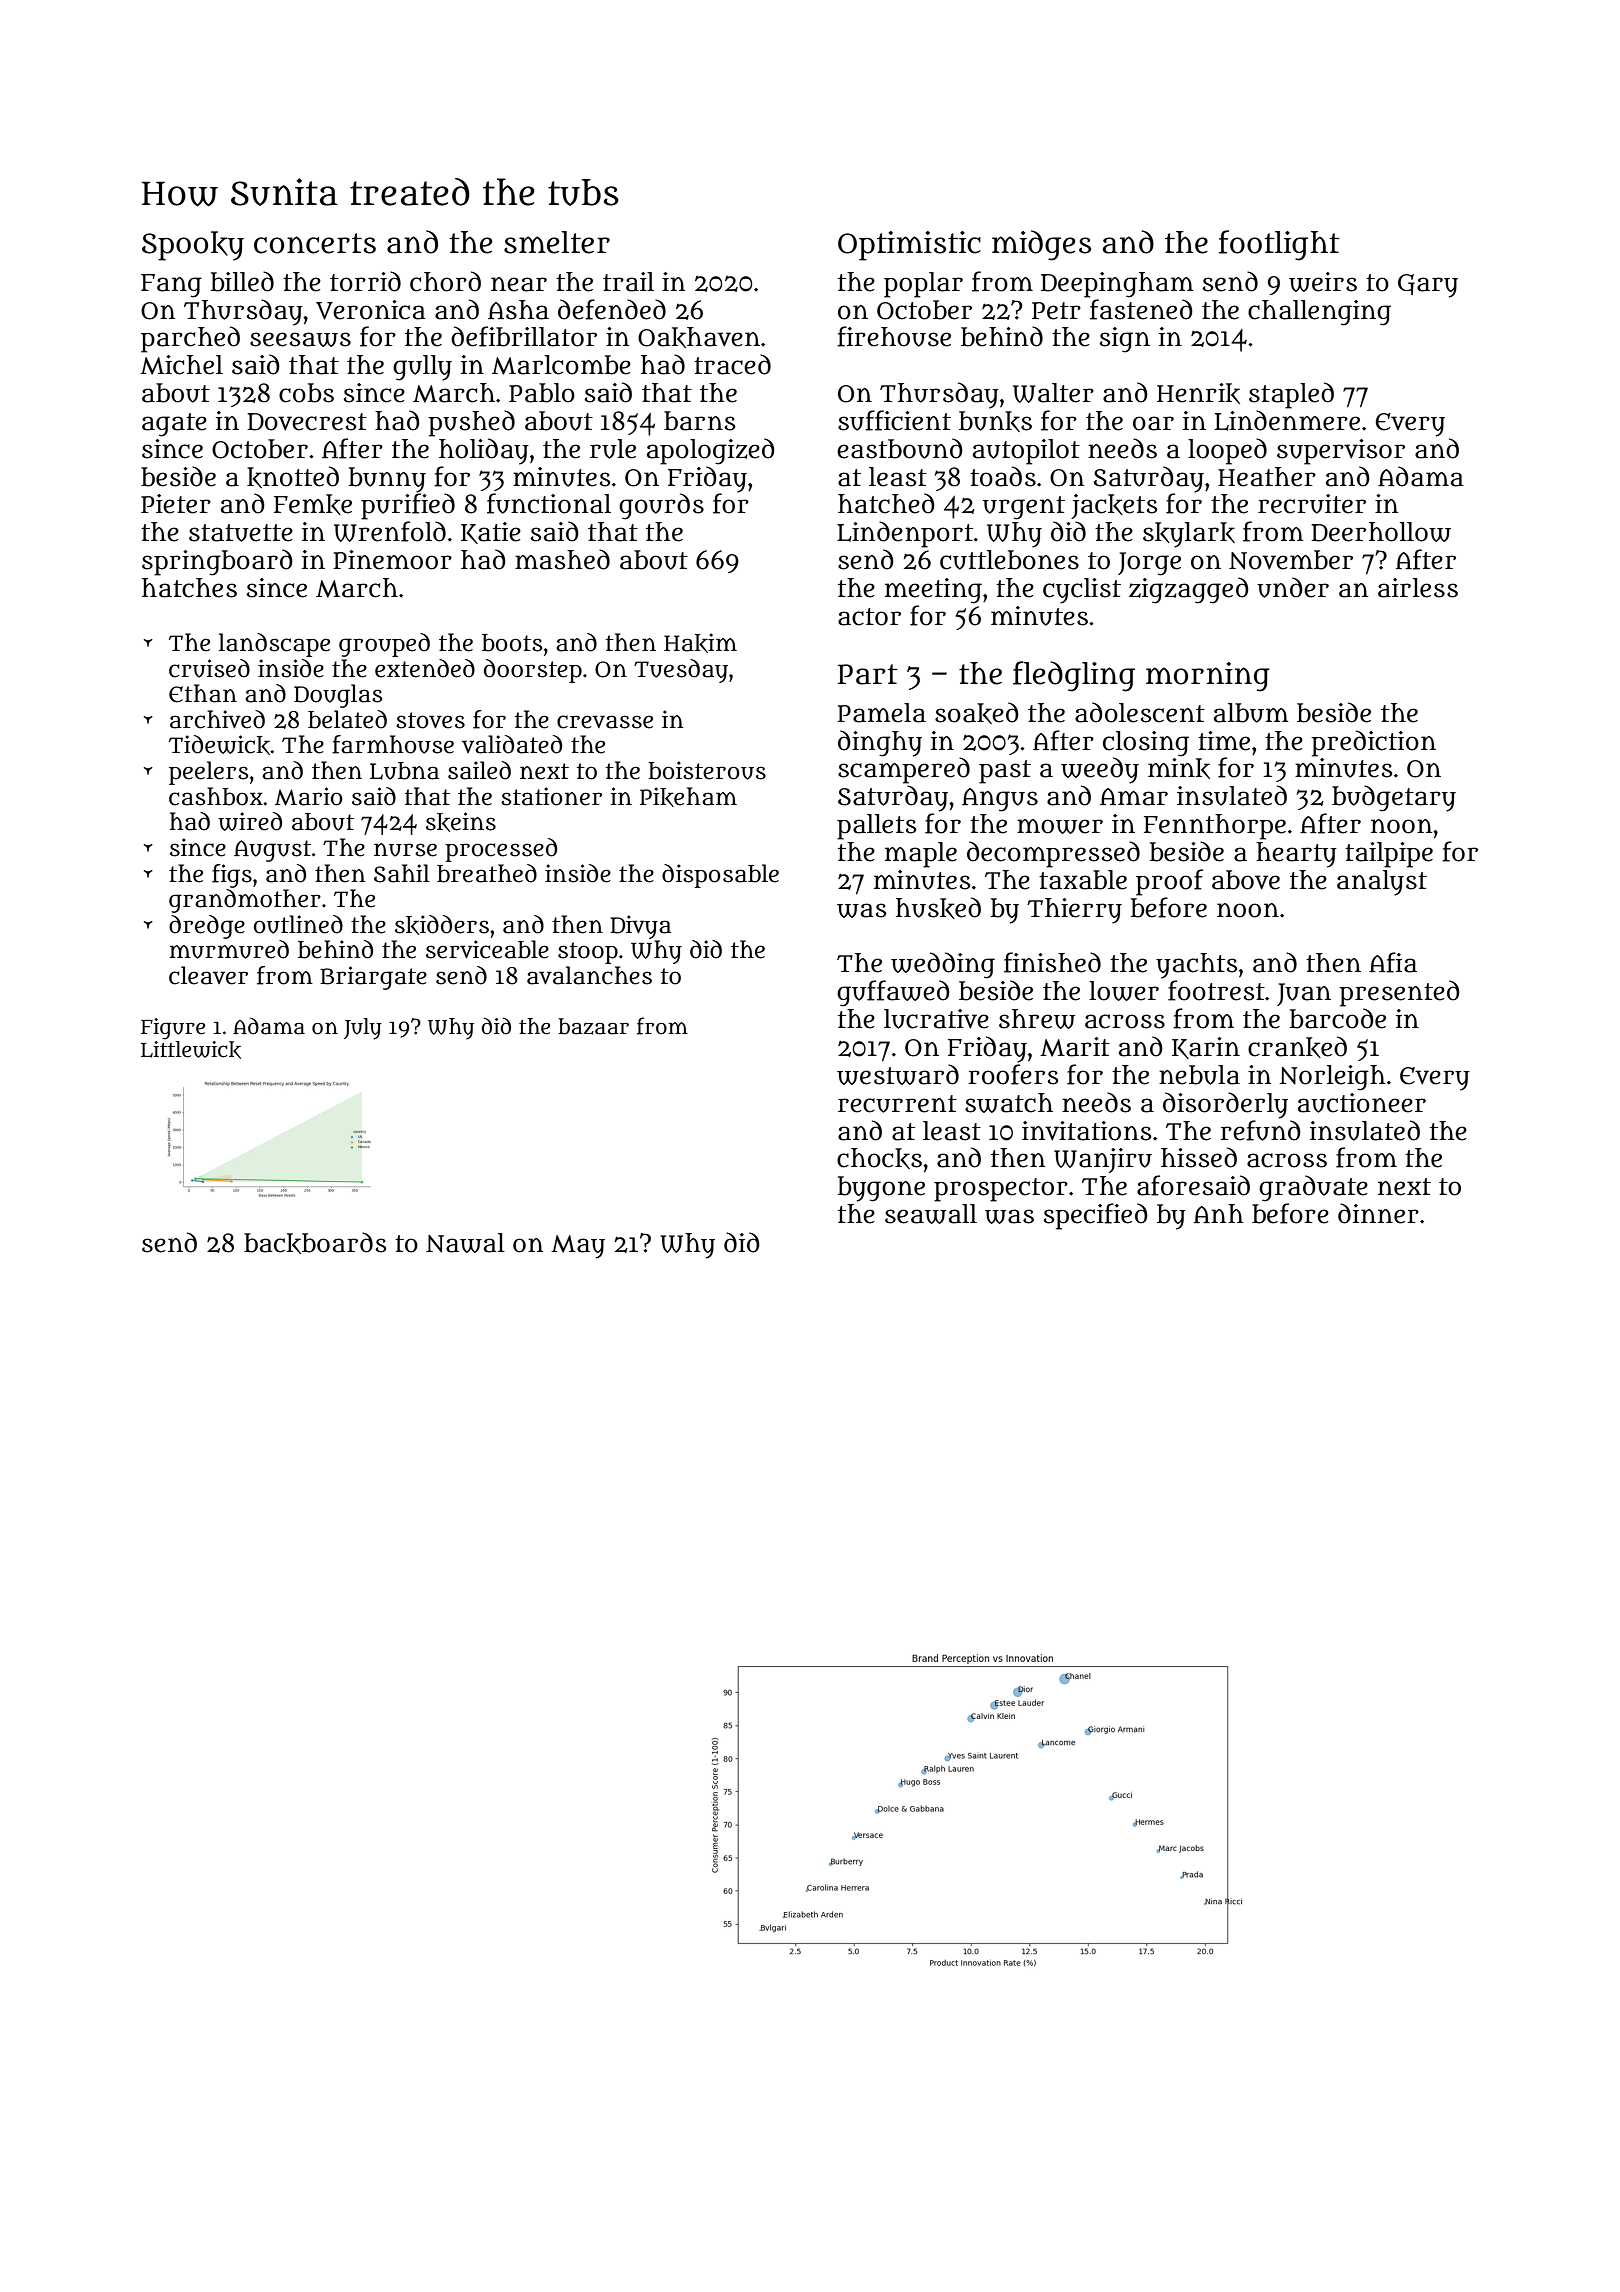  I want to click on Anh, so click(1219, 1213).
